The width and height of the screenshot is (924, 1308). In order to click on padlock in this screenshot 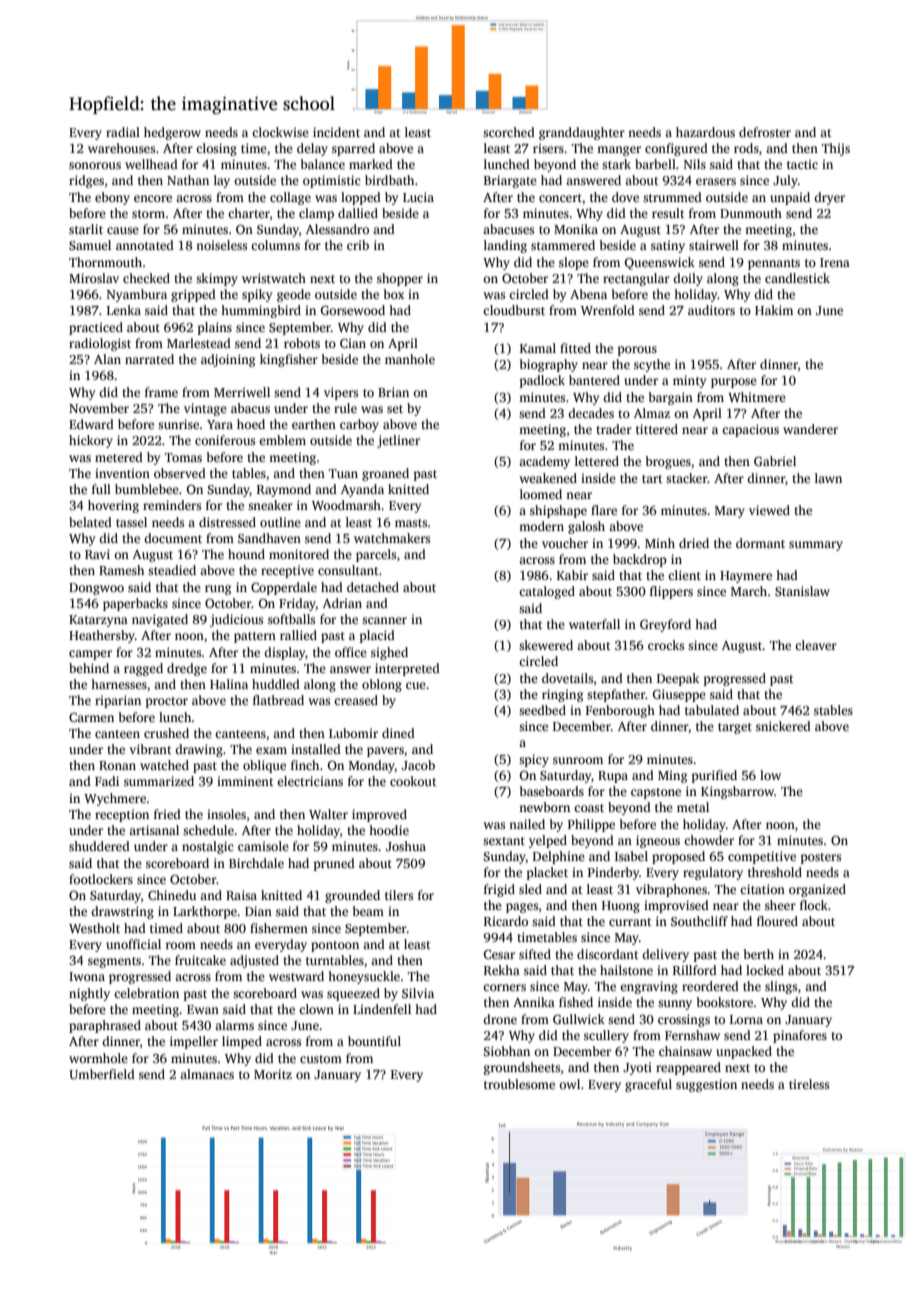, I will do `click(542, 381)`.
